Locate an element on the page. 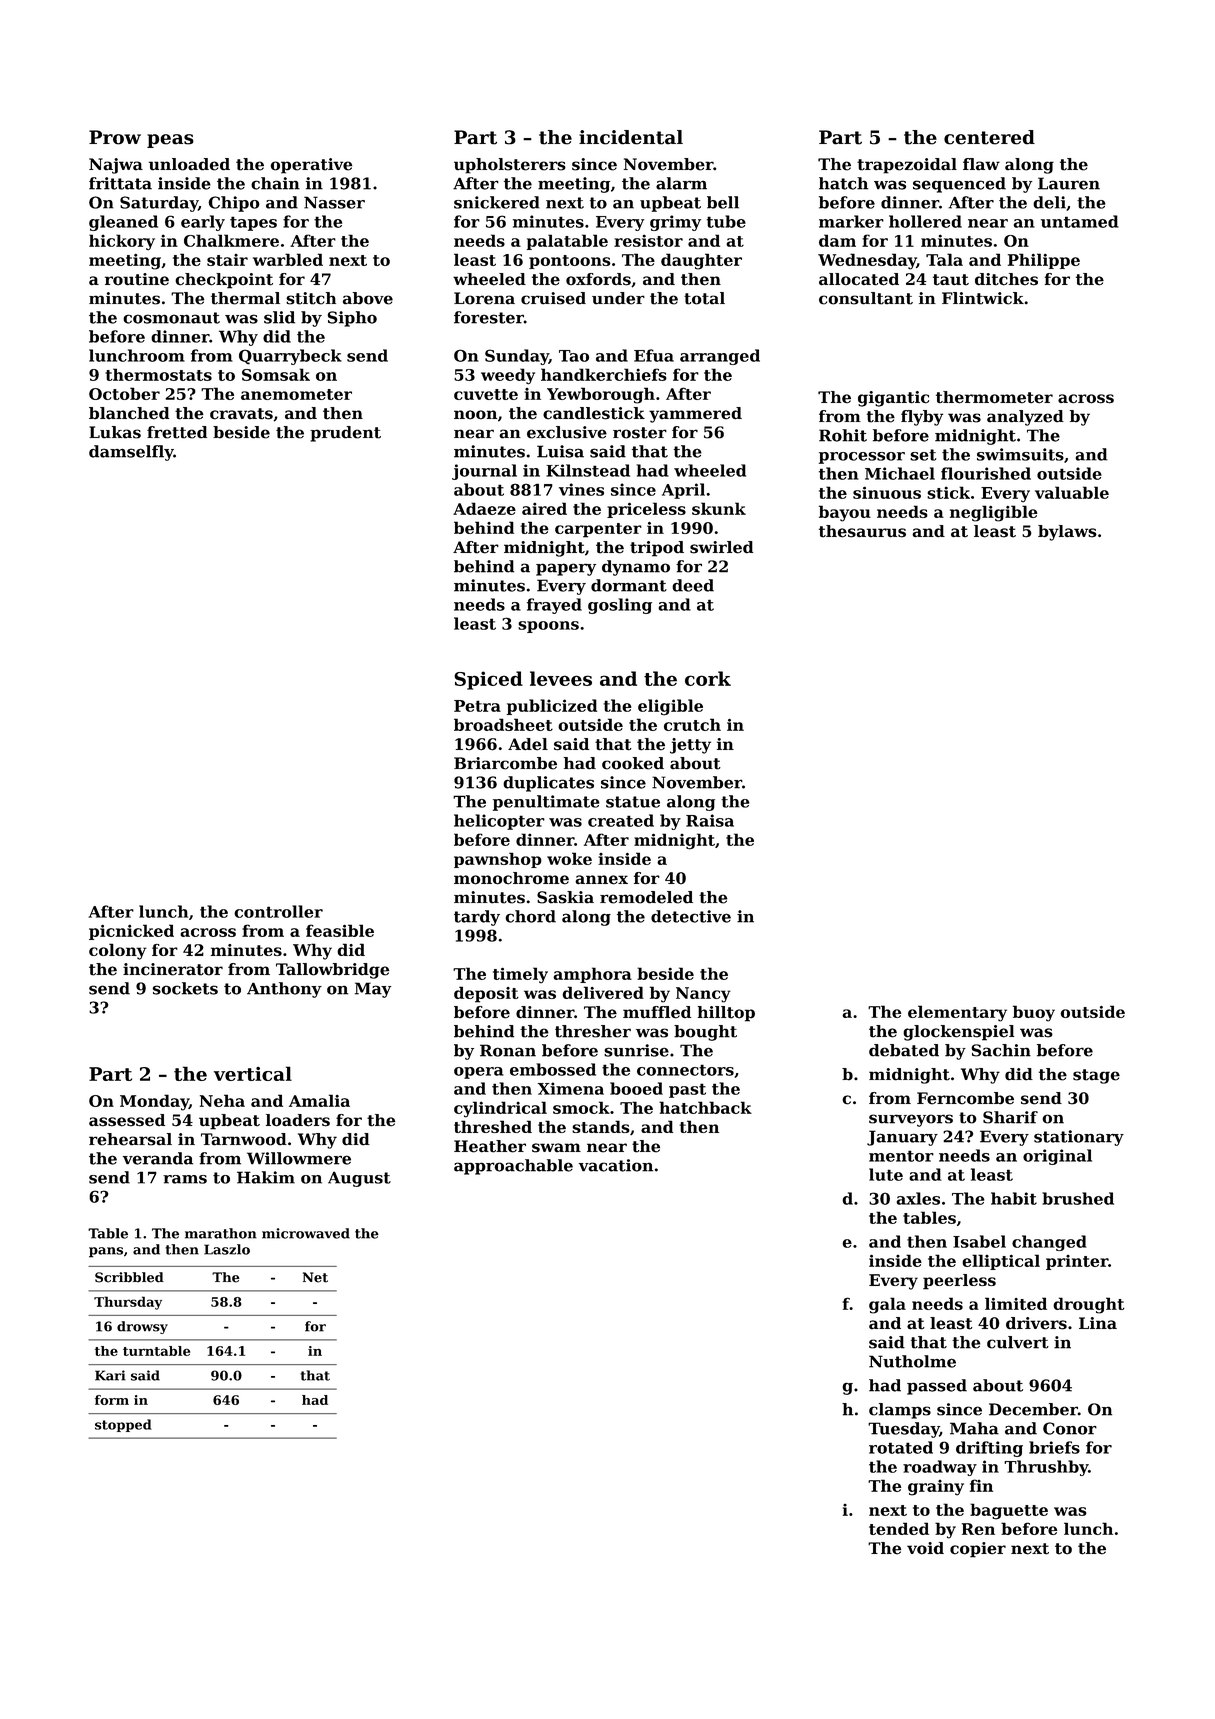  created is located at coordinates (621, 820).
